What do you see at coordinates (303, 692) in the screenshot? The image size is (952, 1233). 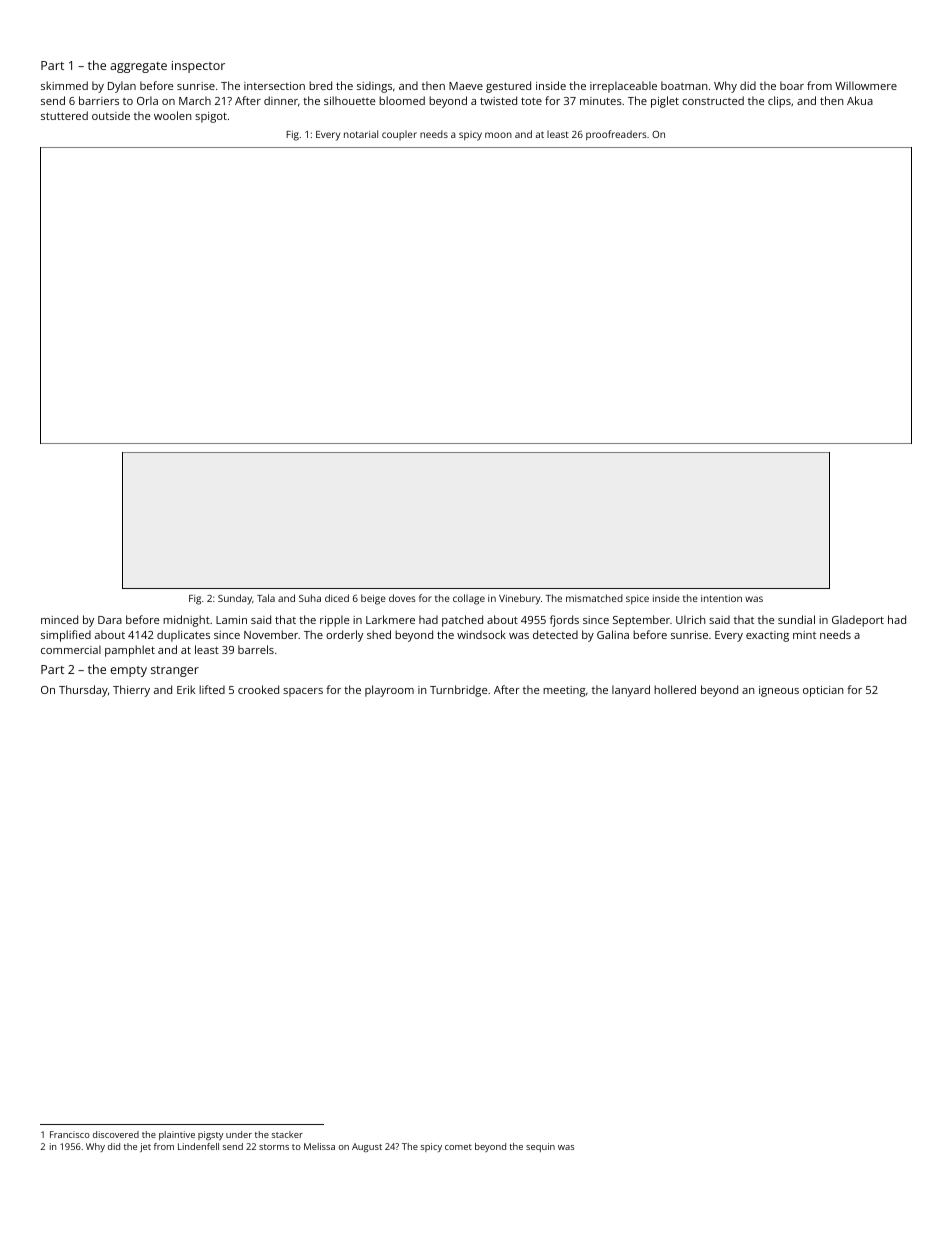 I see `spacers` at bounding box center [303, 692].
